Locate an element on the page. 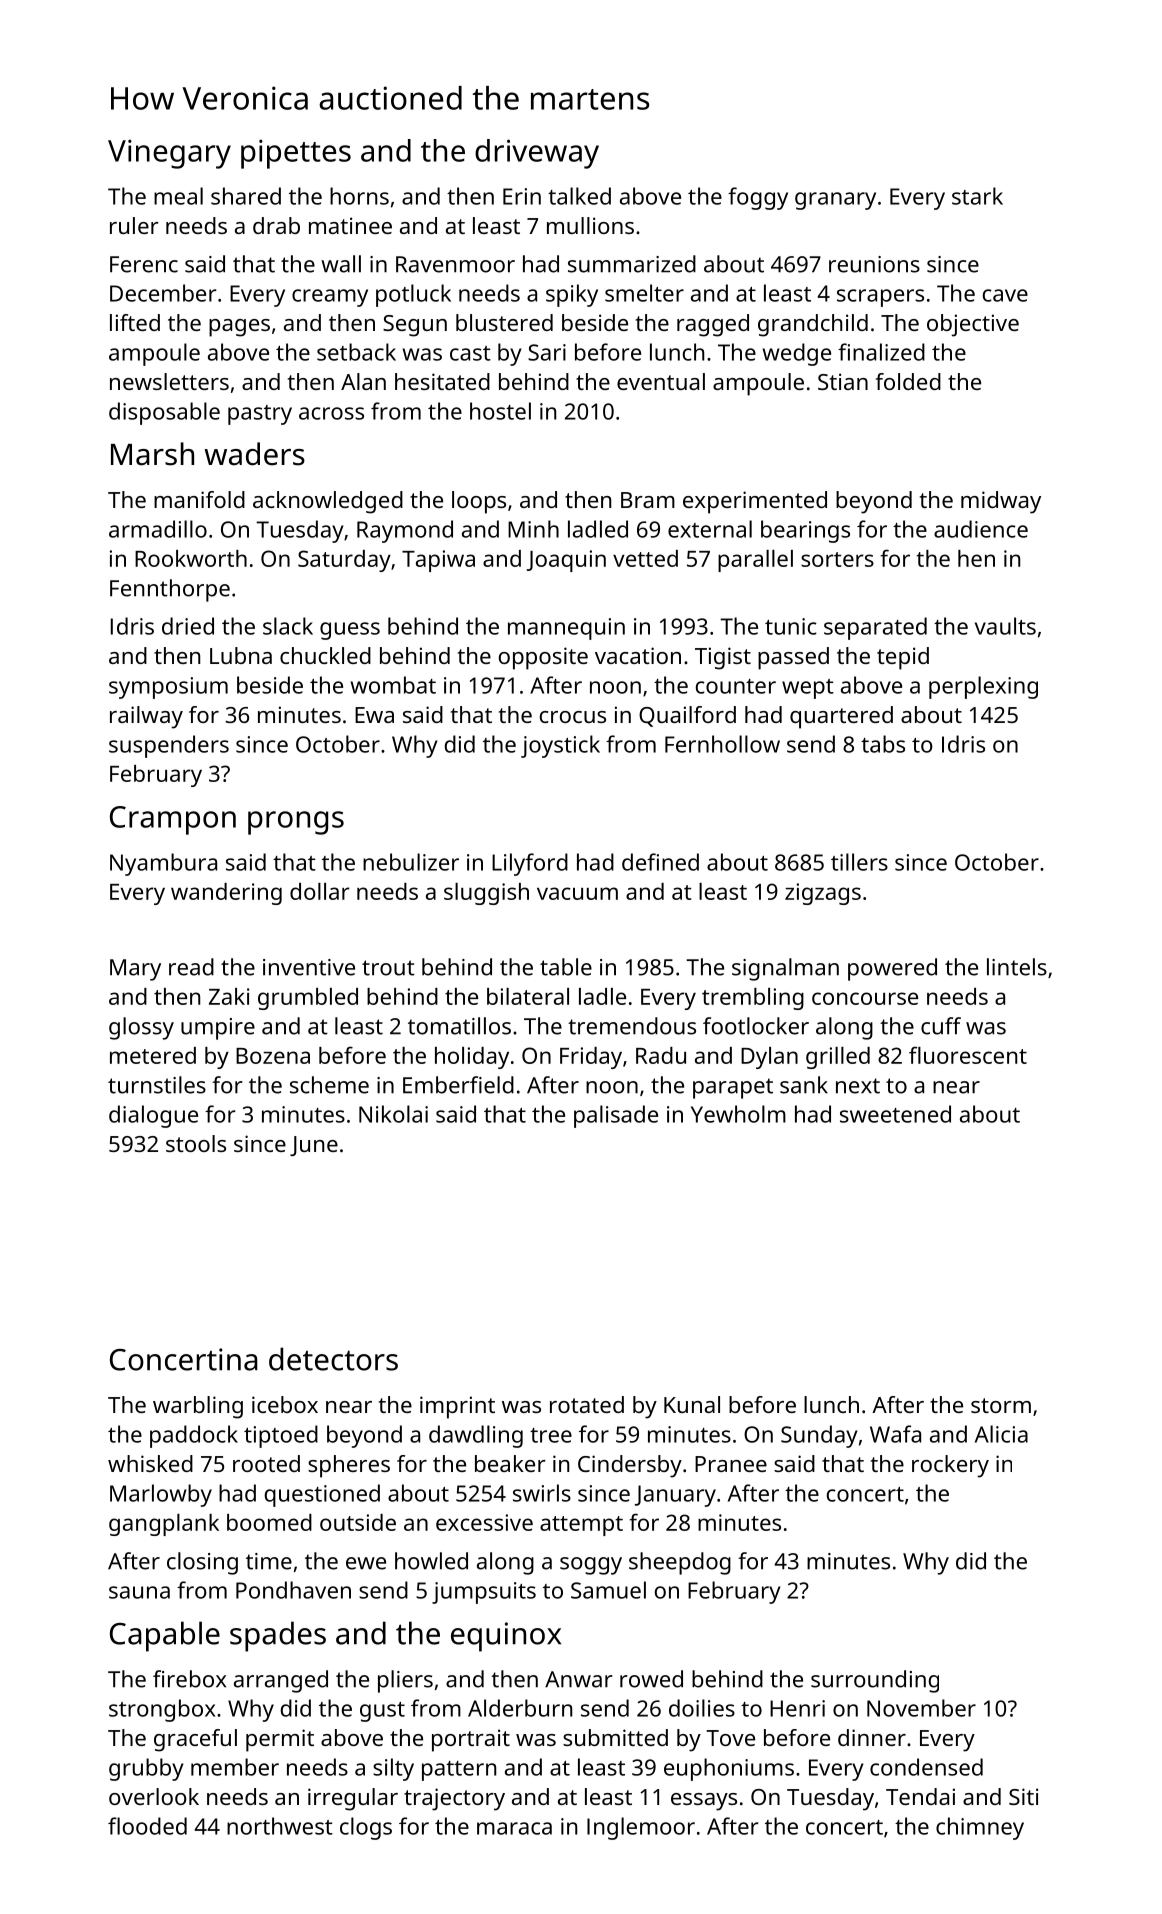  spiky is located at coordinates (572, 295).
